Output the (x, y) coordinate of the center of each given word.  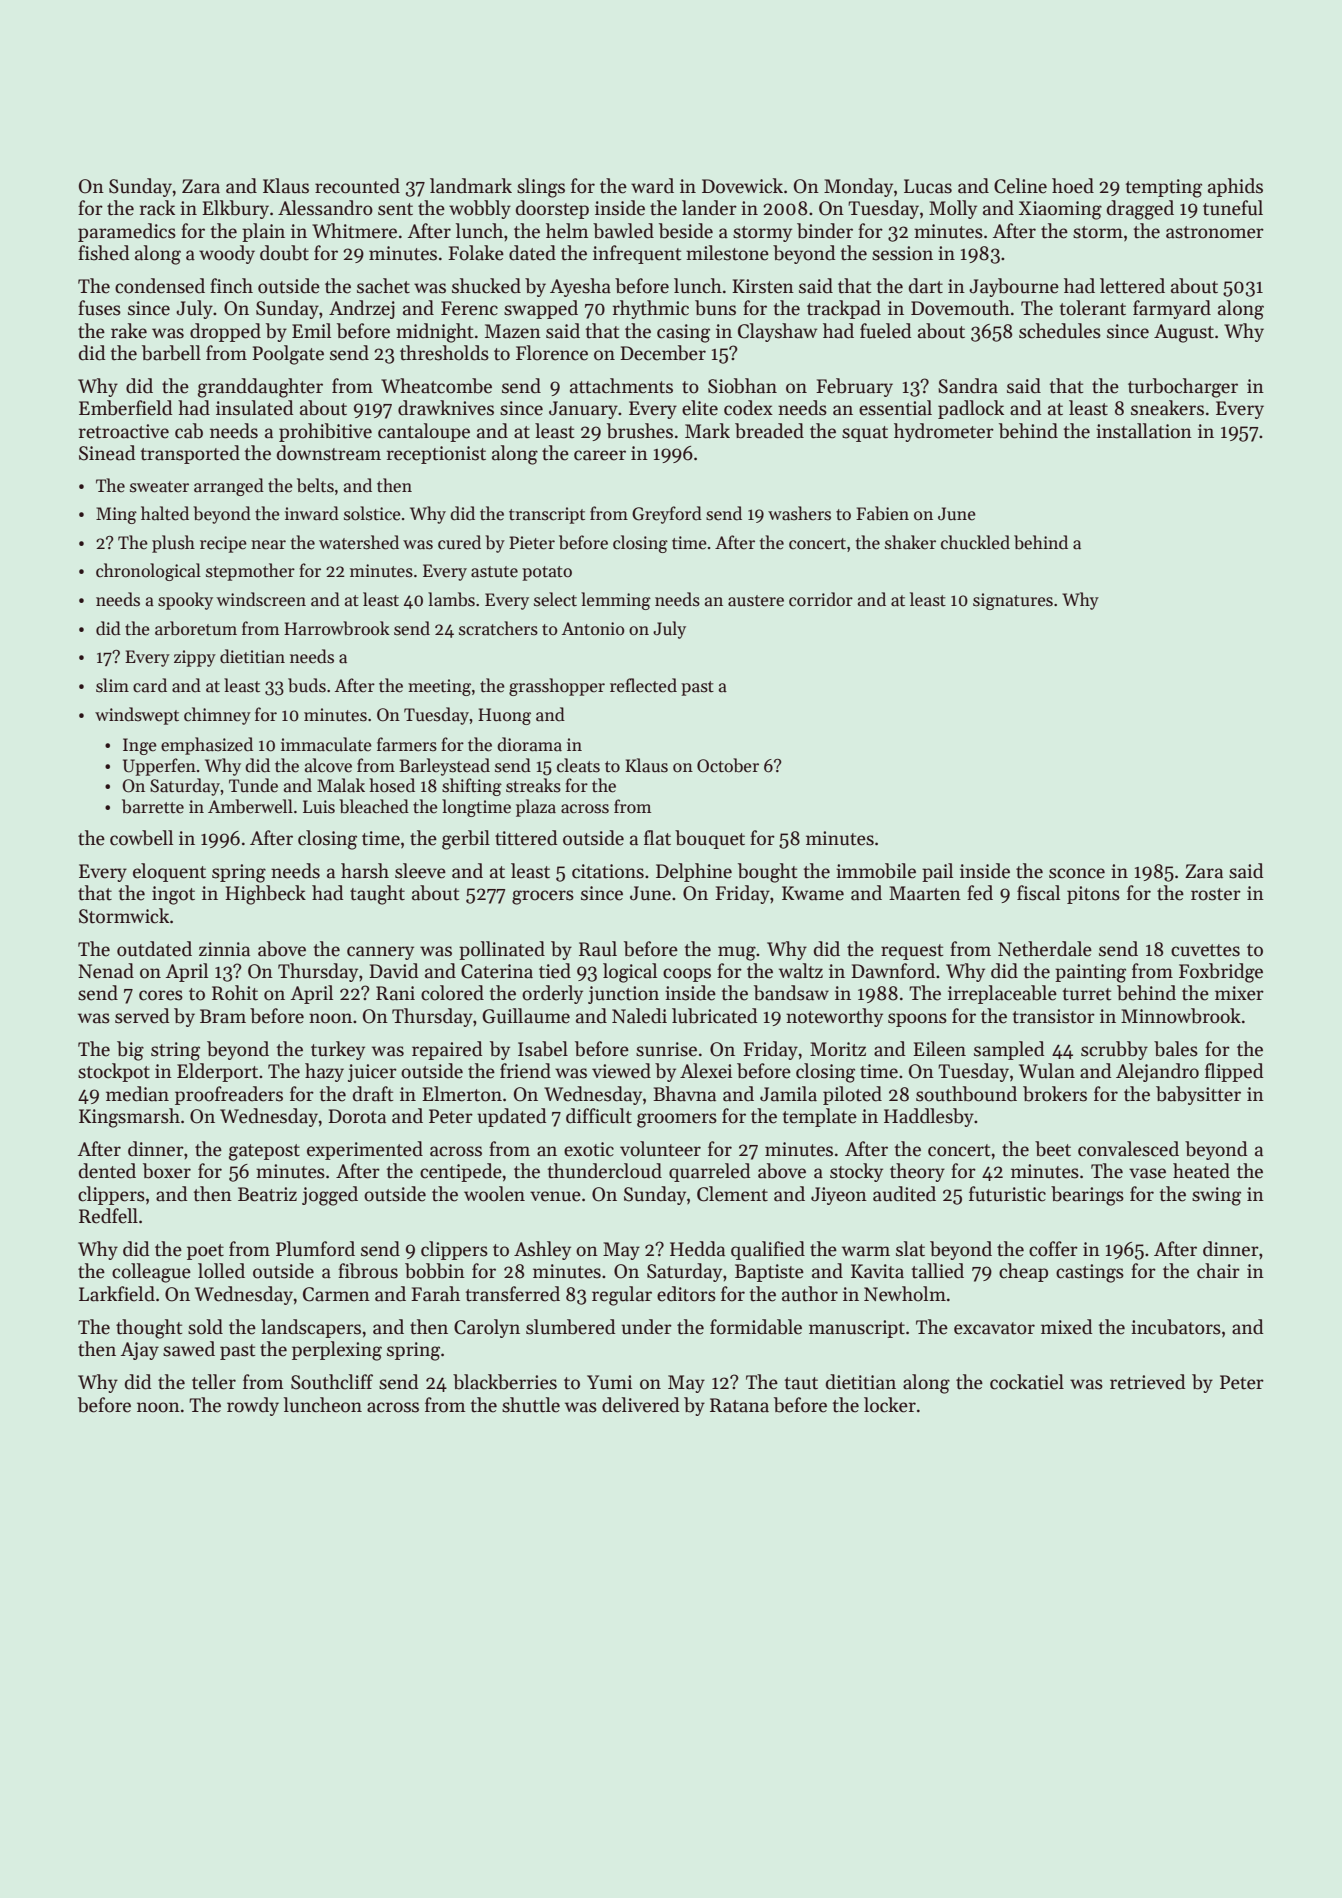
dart (926, 286)
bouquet (710, 839)
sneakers (1167, 408)
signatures (1013, 601)
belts (315, 485)
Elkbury (235, 209)
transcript (547, 515)
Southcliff (332, 1382)
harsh (365, 871)
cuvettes (1205, 950)
